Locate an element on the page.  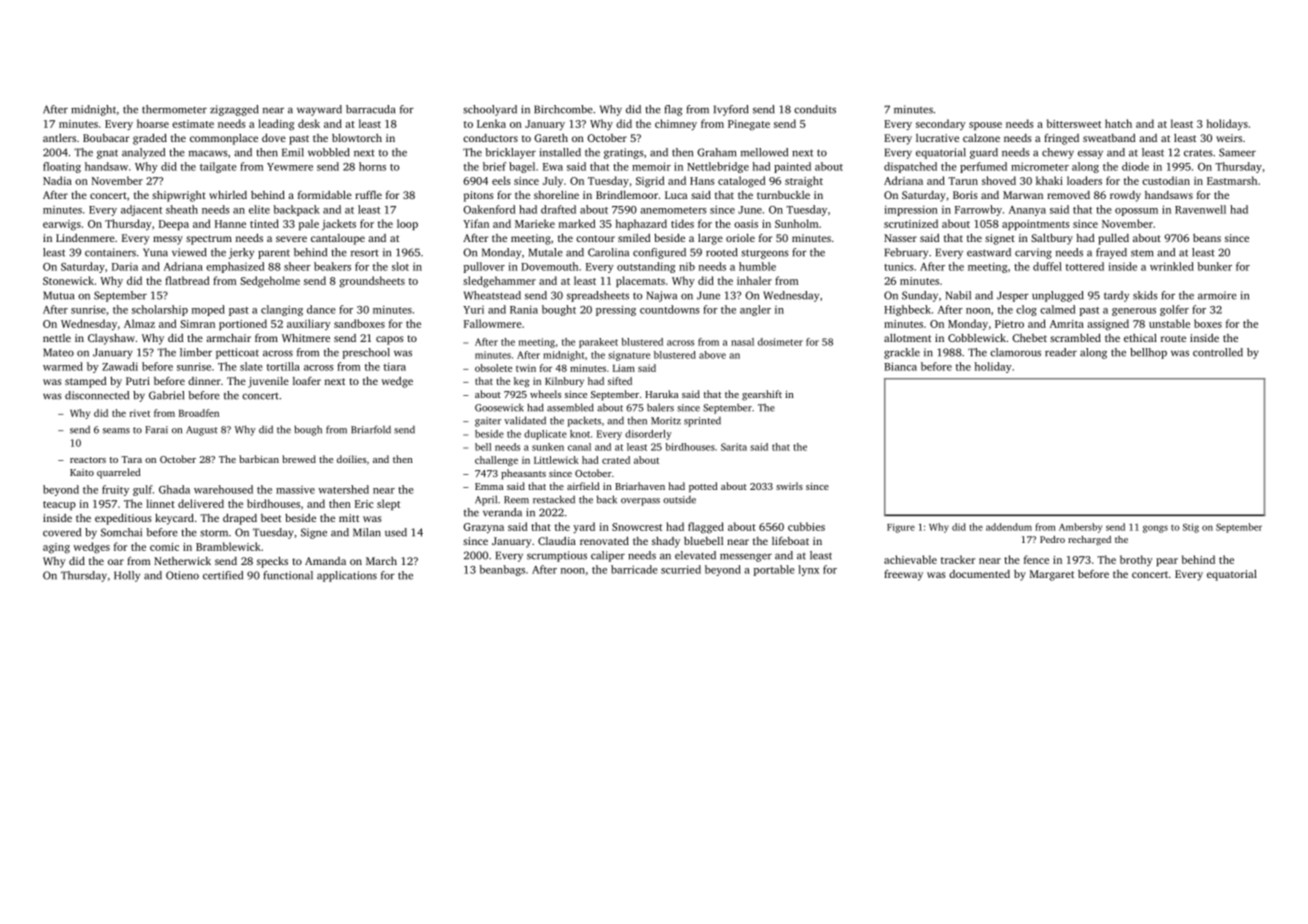
controlled is located at coordinates (1218, 352).
